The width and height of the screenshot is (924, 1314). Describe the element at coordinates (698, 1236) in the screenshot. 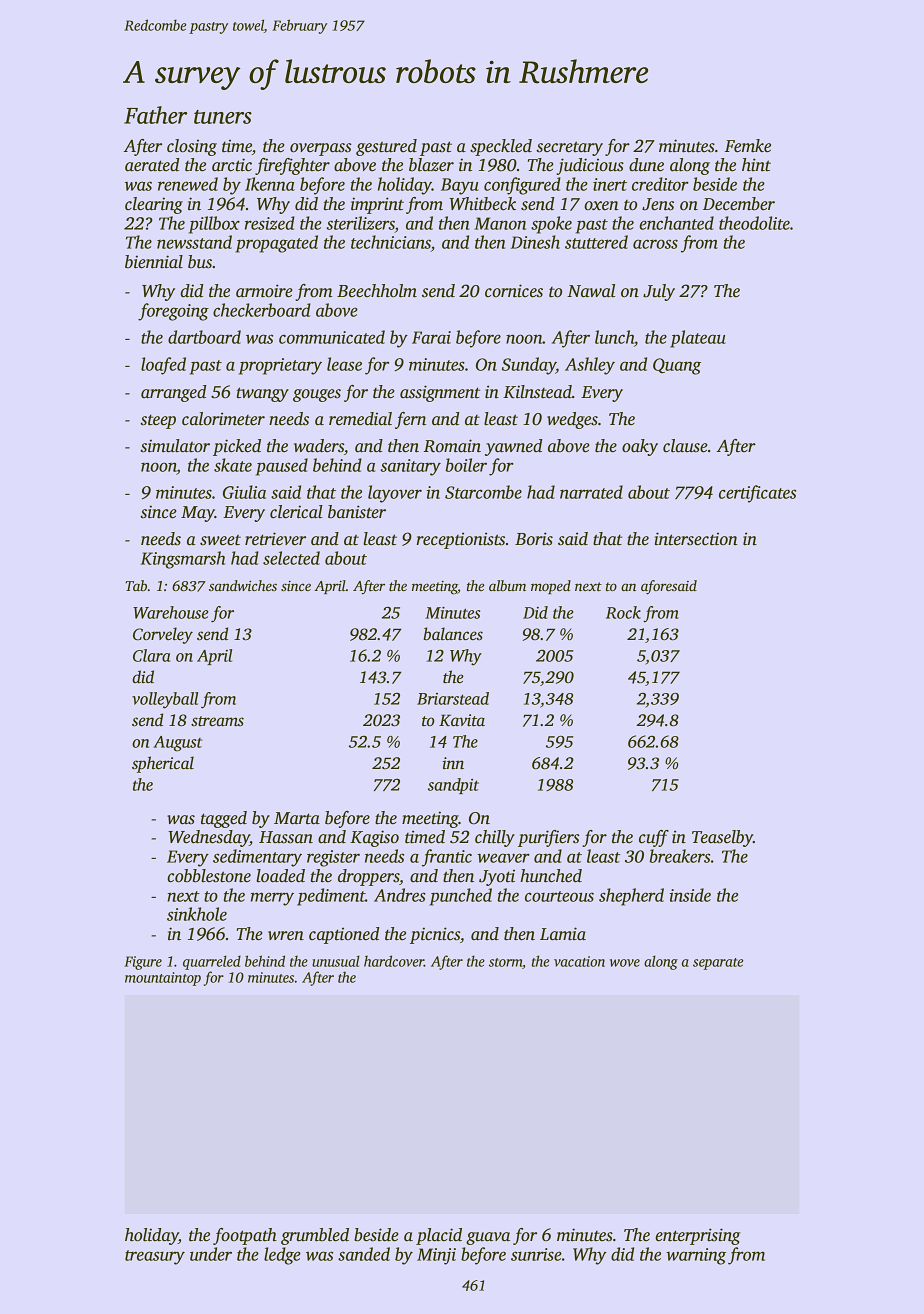

I see `enterprising` at that location.
